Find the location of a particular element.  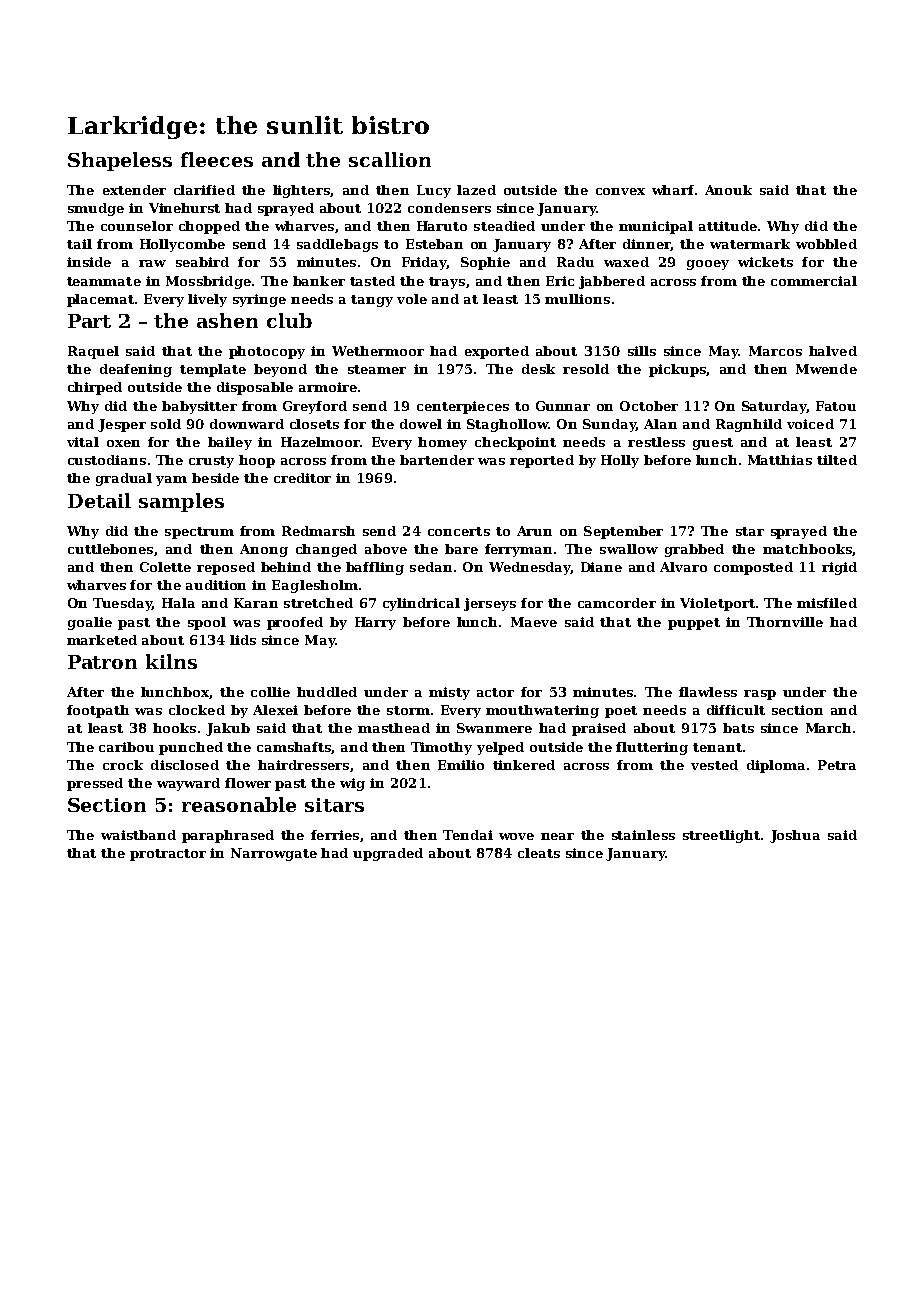

tangy is located at coordinates (372, 301).
